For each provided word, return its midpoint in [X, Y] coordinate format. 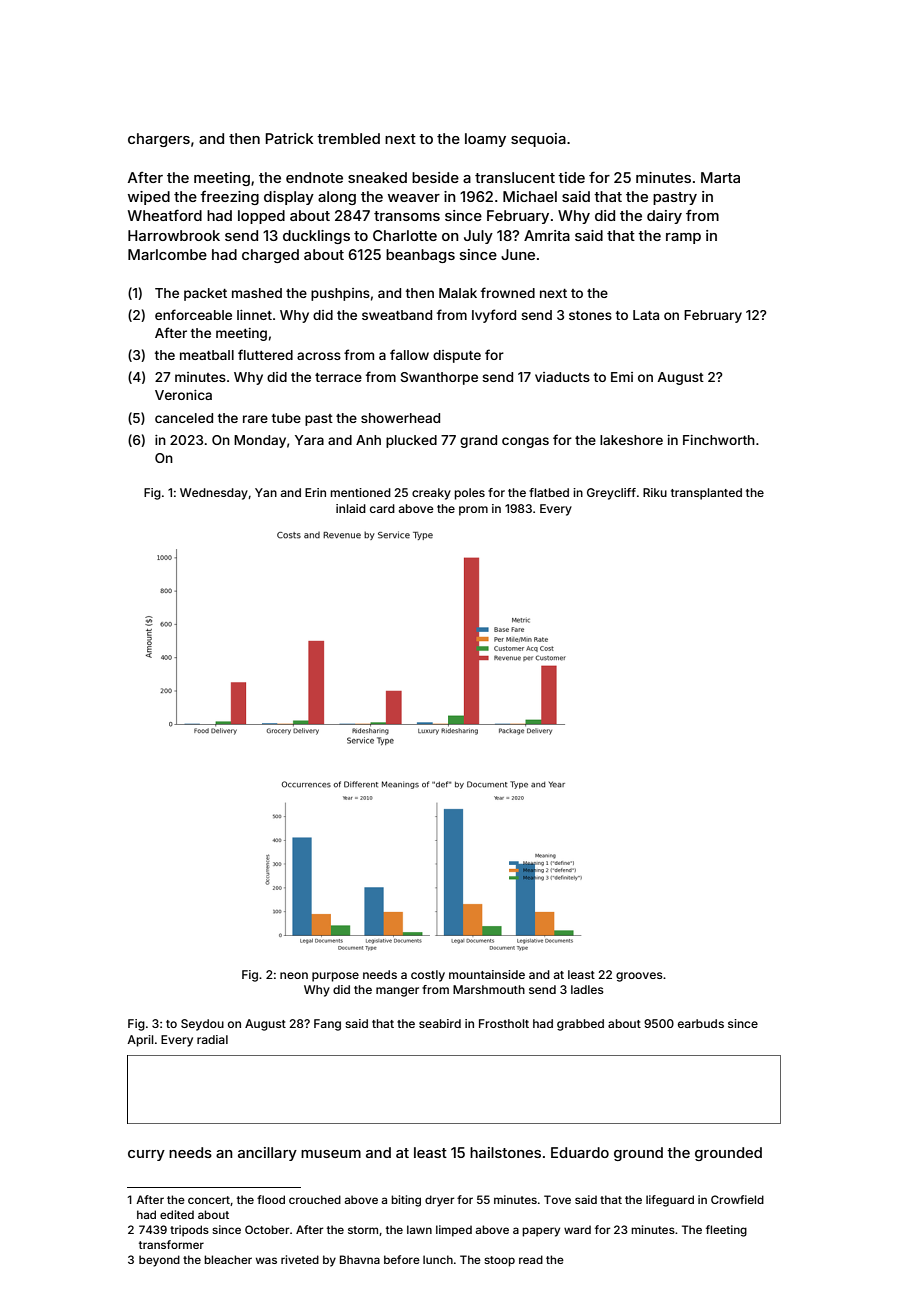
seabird [440, 1023]
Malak [458, 293]
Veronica [183, 395]
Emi [622, 377]
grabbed [580, 1025]
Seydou [202, 1025]
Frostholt [504, 1023]
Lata [646, 315]
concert [209, 1200]
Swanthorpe [439, 378]
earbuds [701, 1023]
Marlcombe [167, 254]
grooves [639, 977]
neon [294, 975]
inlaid [351, 508]
